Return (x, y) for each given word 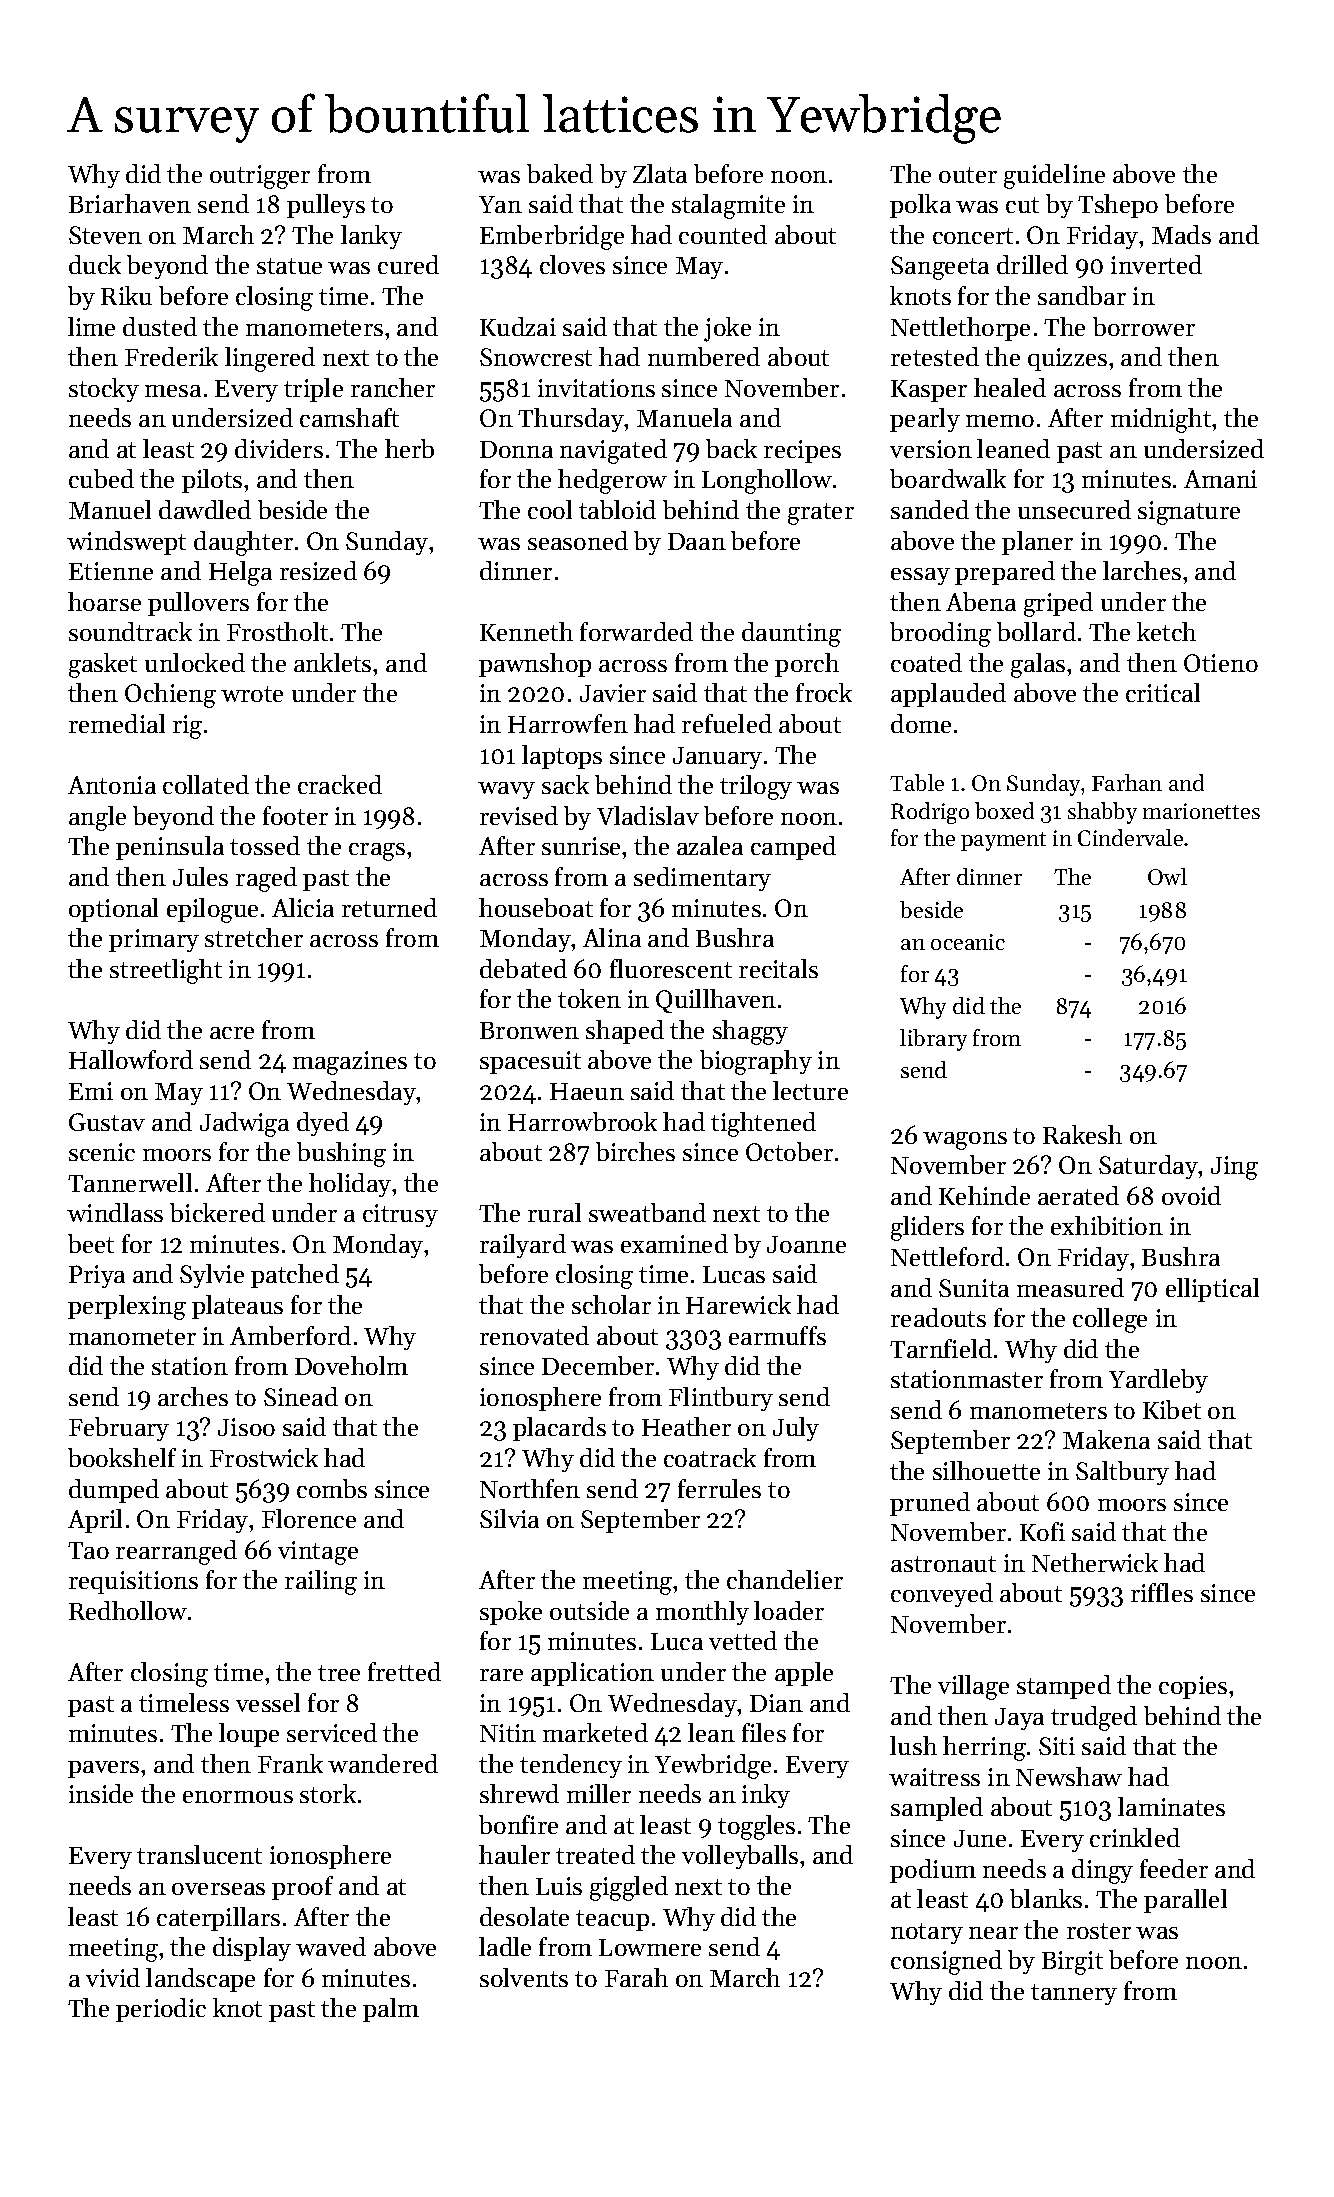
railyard (523, 1246)
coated (926, 662)
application (592, 1674)
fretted (404, 1671)
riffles (1162, 1592)
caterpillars (218, 1919)
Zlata (660, 173)
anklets (332, 662)
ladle (505, 1946)
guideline (1054, 176)
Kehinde (984, 1195)
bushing (341, 1154)
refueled (727, 723)
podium (933, 1871)
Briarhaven (130, 203)
